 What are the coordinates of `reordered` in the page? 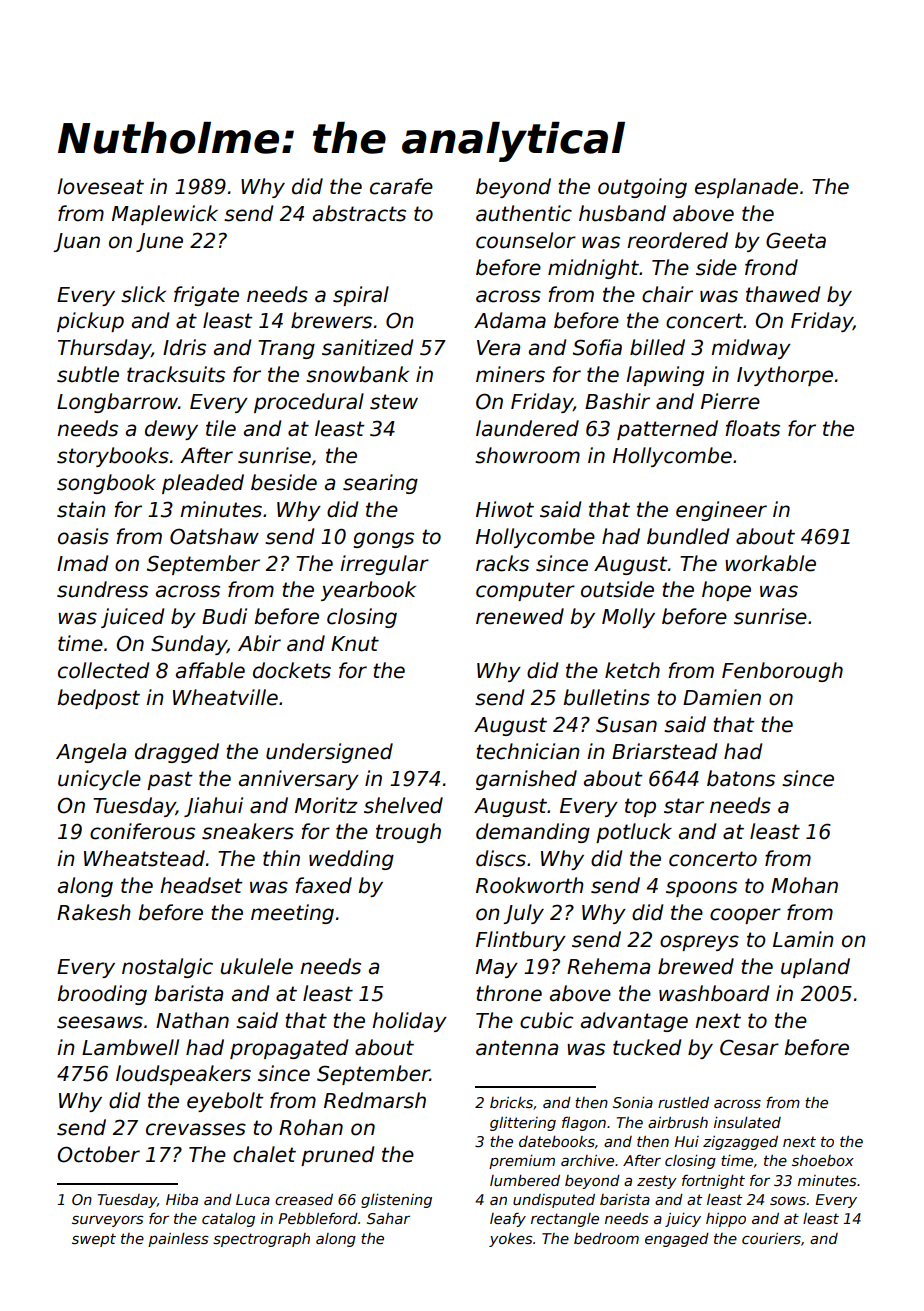 It's located at (677, 240).
